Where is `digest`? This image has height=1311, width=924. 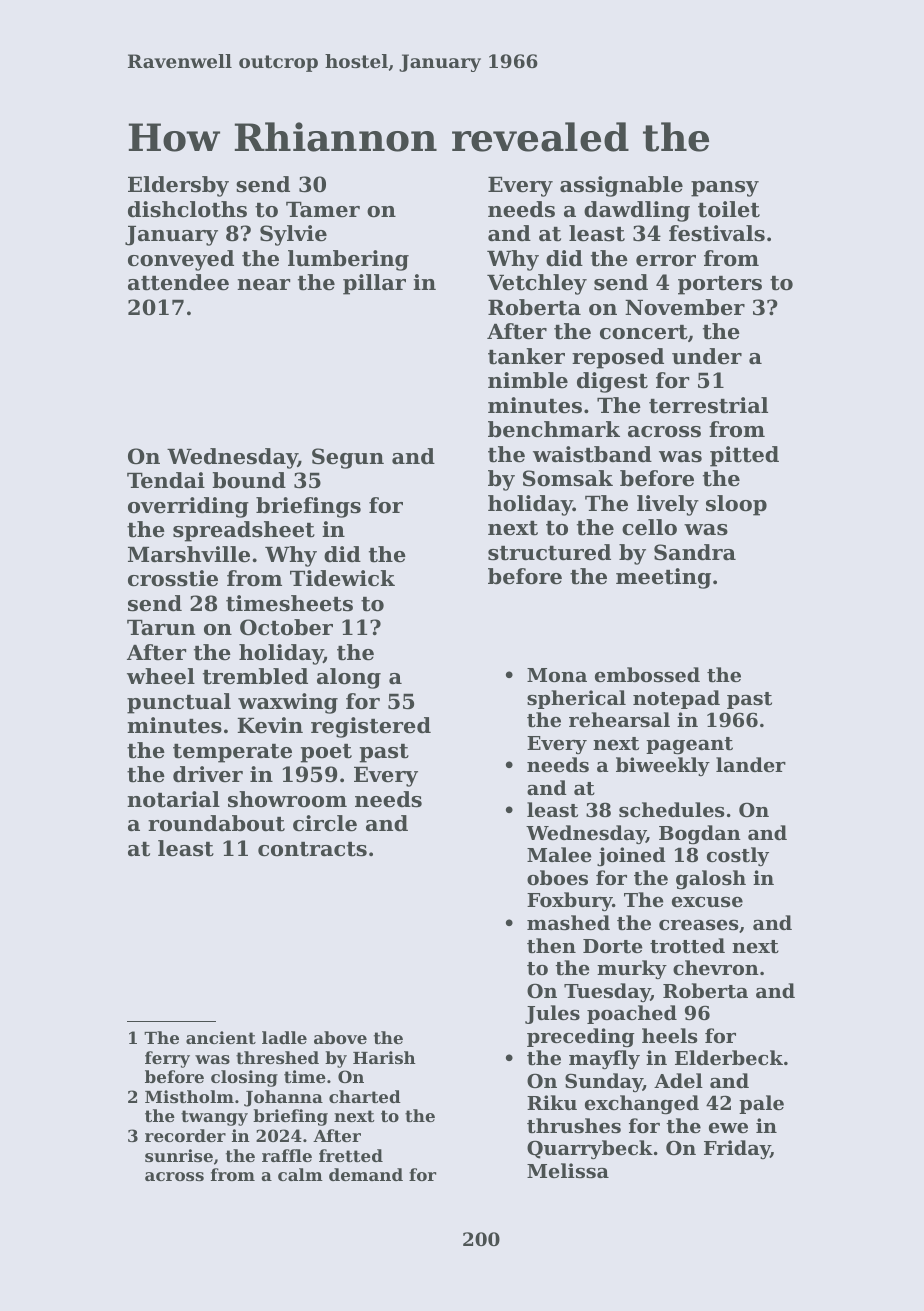 digest is located at coordinates (612, 382).
